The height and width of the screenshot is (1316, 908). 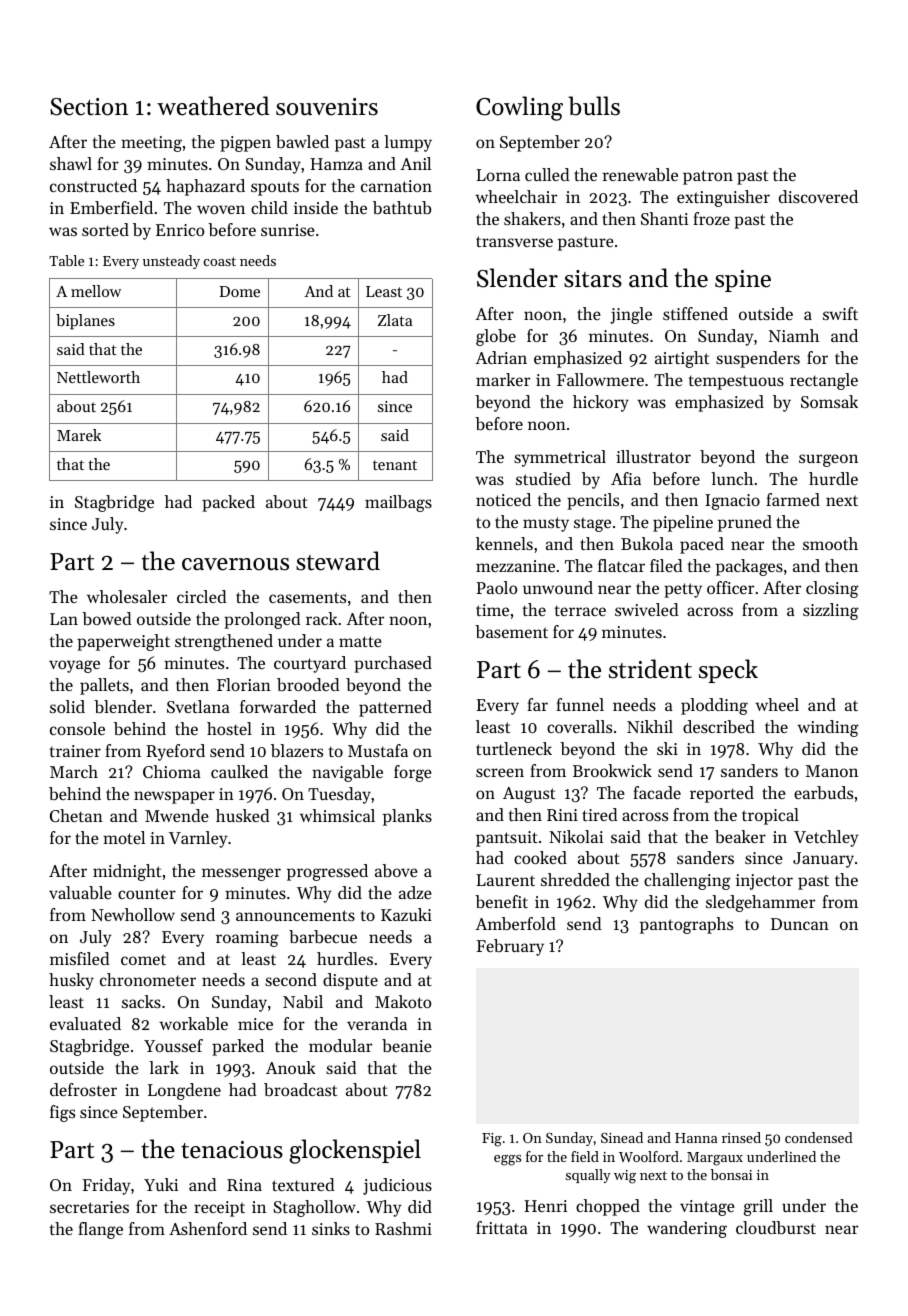 I want to click on wholesaler, so click(x=127, y=596).
